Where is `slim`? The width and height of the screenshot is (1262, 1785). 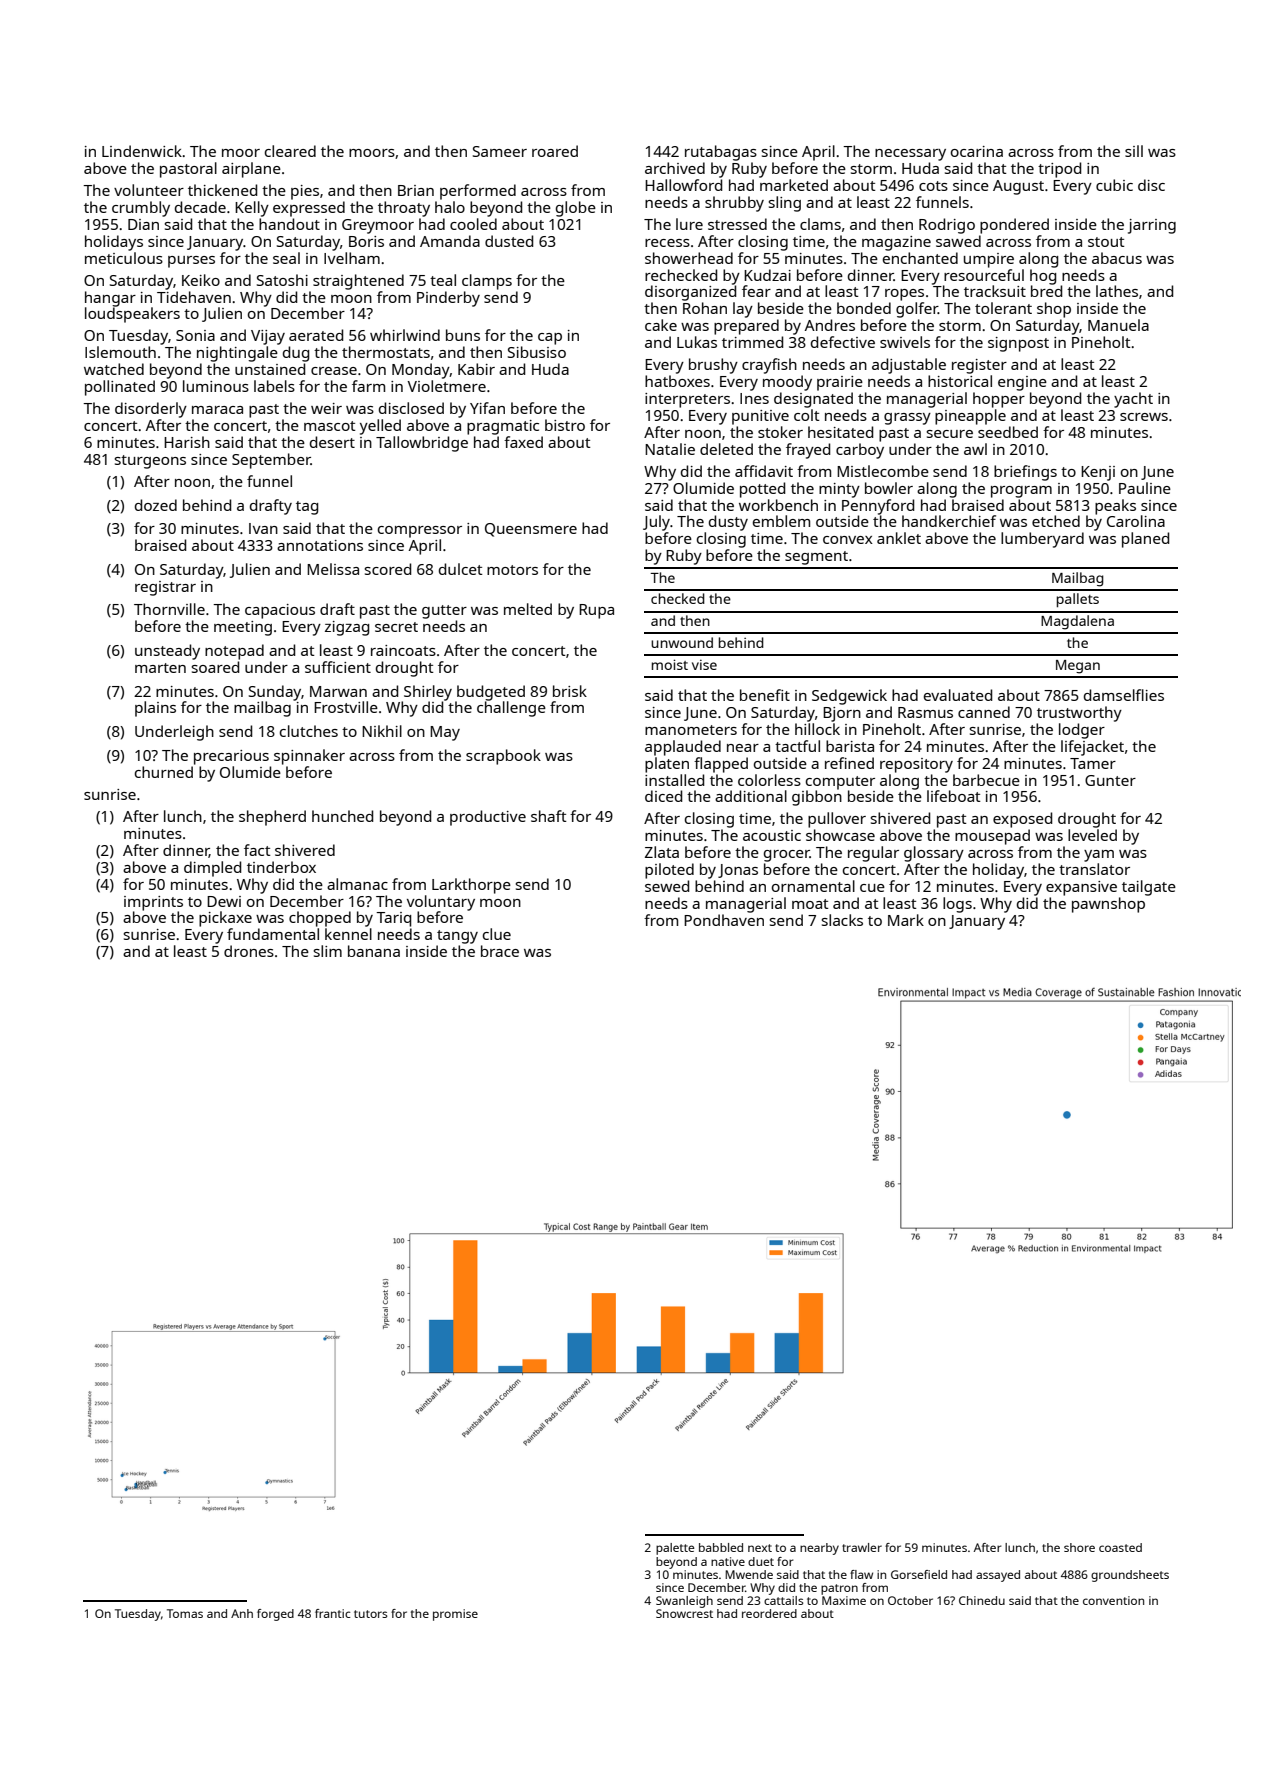
slim is located at coordinates (327, 951).
